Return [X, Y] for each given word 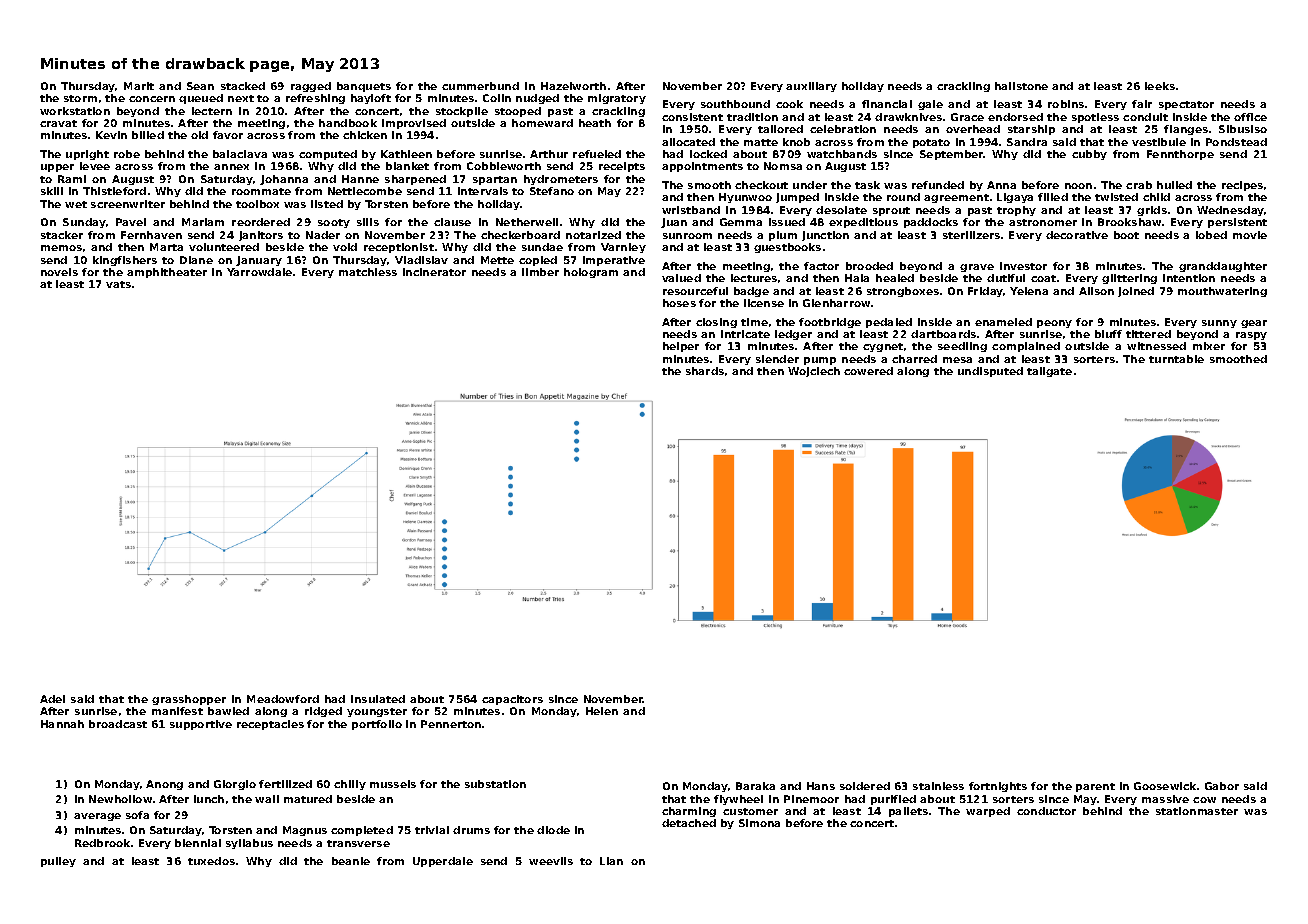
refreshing [315, 99]
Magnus [305, 831]
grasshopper [189, 700]
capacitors [512, 700]
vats [118, 284]
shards [705, 371]
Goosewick [1165, 786]
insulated [378, 699]
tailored [780, 129]
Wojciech [814, 372]
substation [495, 784]
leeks [1160, 86]
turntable [1176, 359]
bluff [1108, 334]
